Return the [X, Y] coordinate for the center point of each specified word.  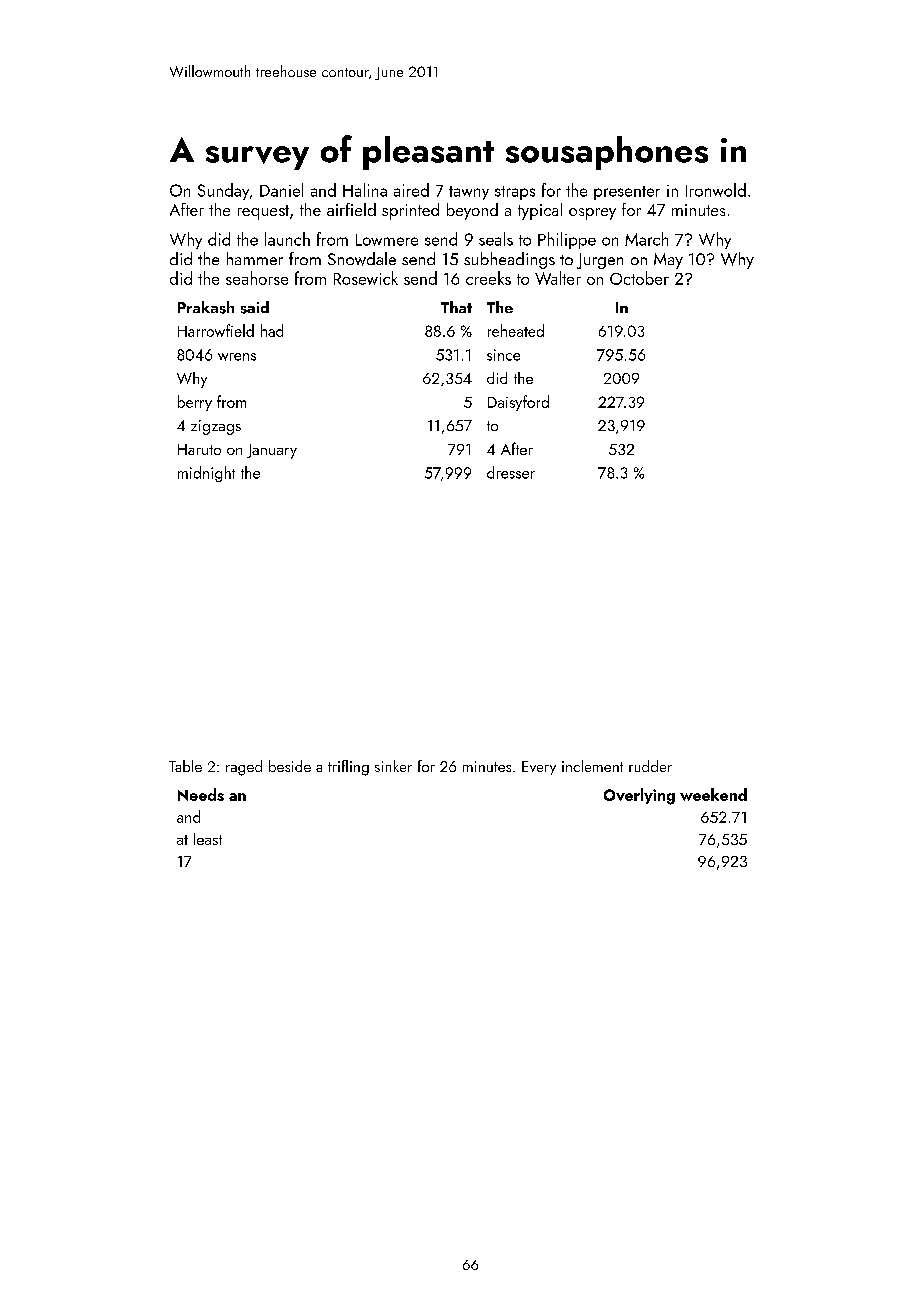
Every [539, 768]
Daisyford [518, 403]
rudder [650, 766]
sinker [393, 766]
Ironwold [716, 190]
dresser [511, 472]
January [272, 451]
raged [244, 768]
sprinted [410, 211]
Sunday [223, 191]
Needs [201, 794]
